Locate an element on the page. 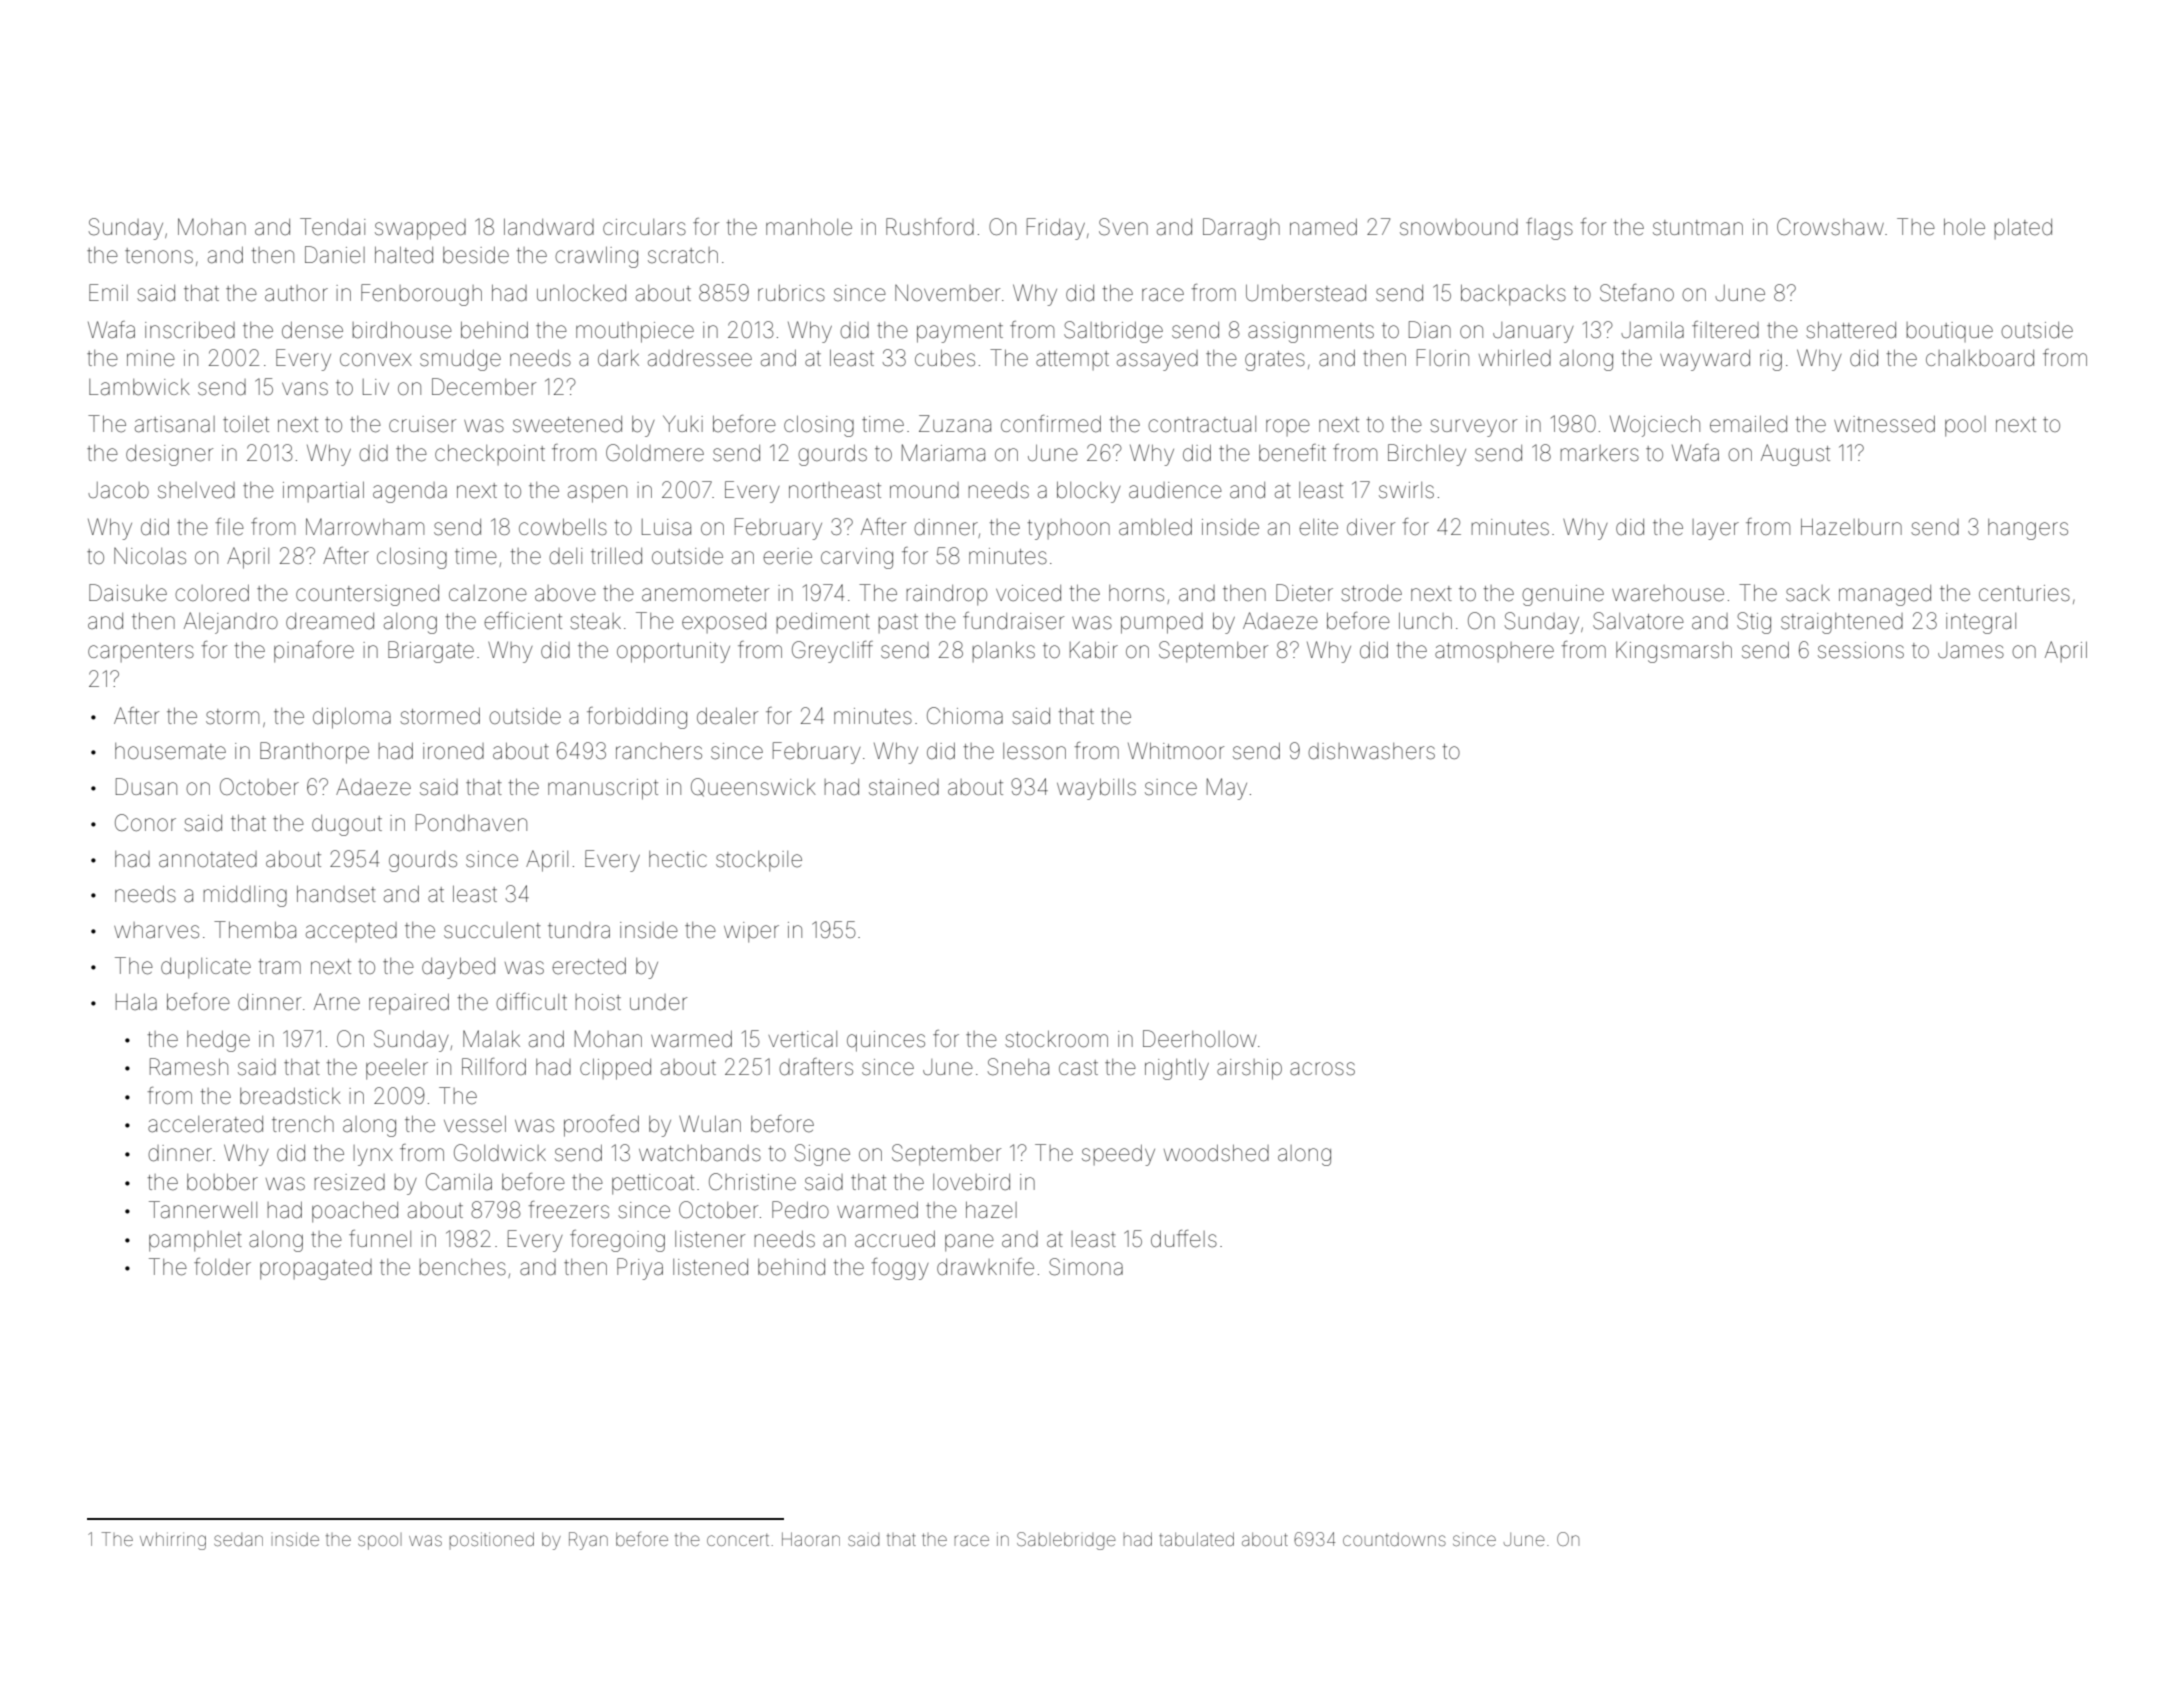 This document has height=1683, width=2178. swapped is located at coordinates (420, 229).
